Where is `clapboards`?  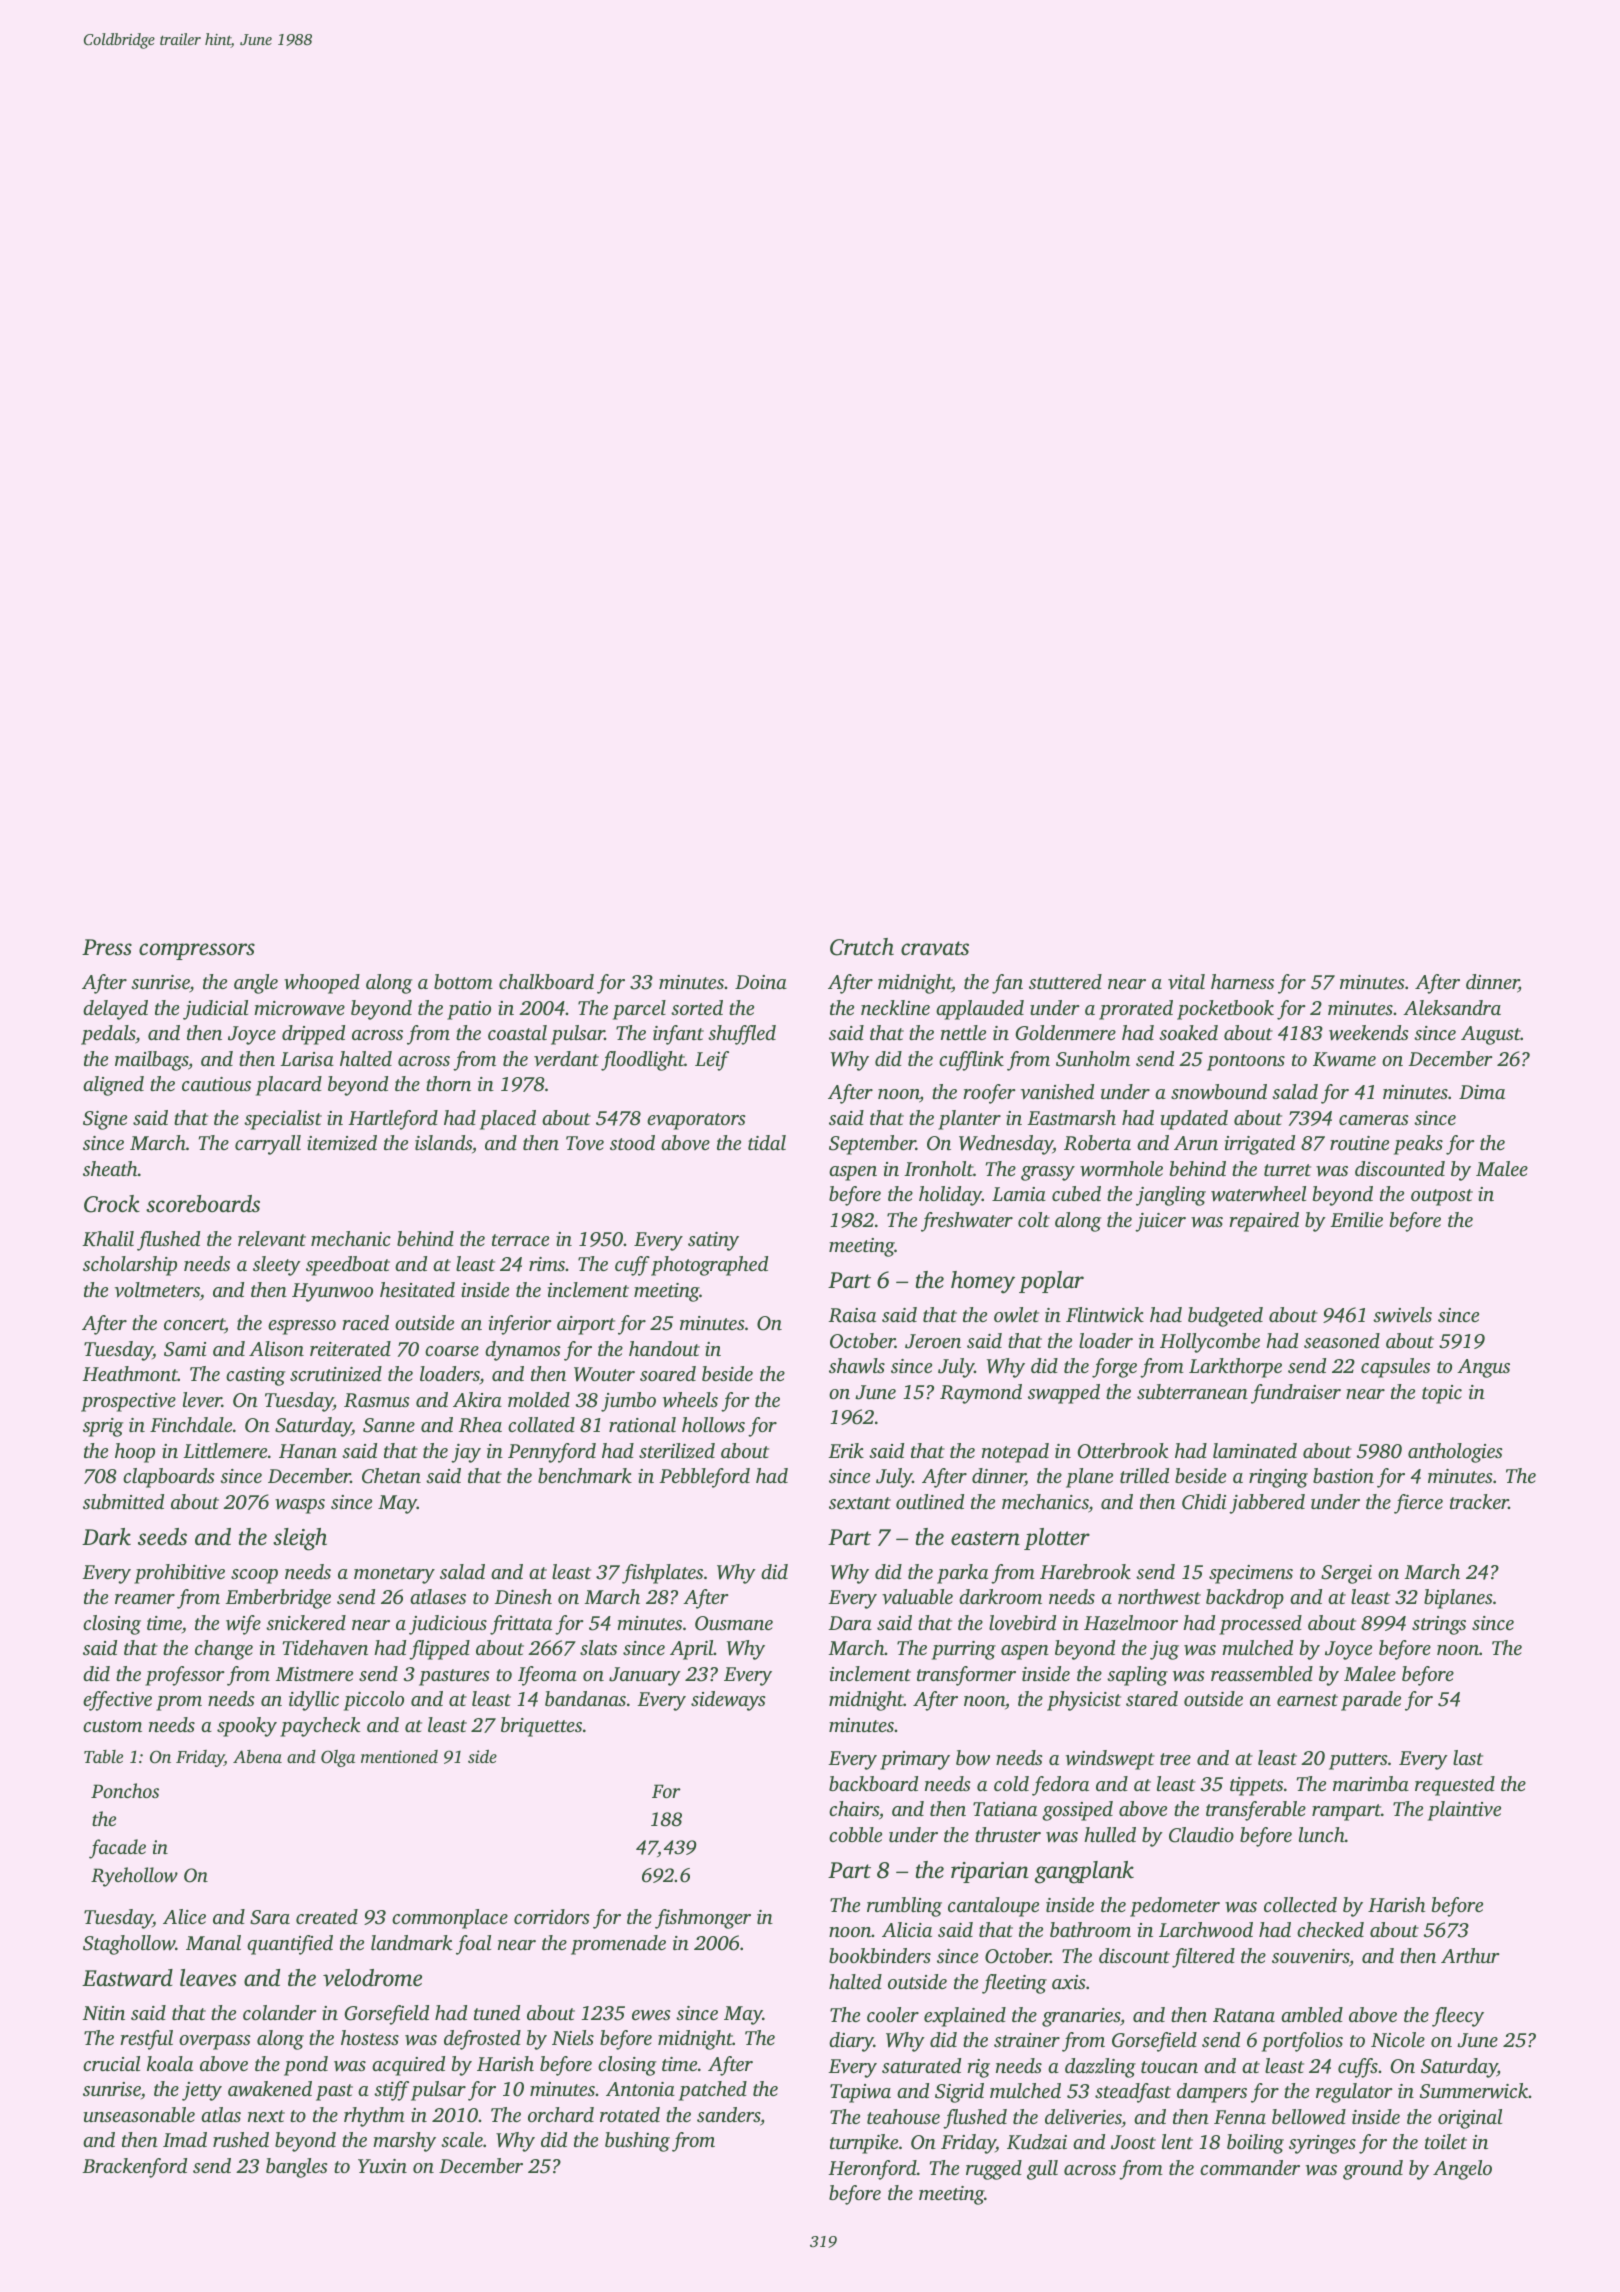 clapboards is located at coordinates (169, 1478).
